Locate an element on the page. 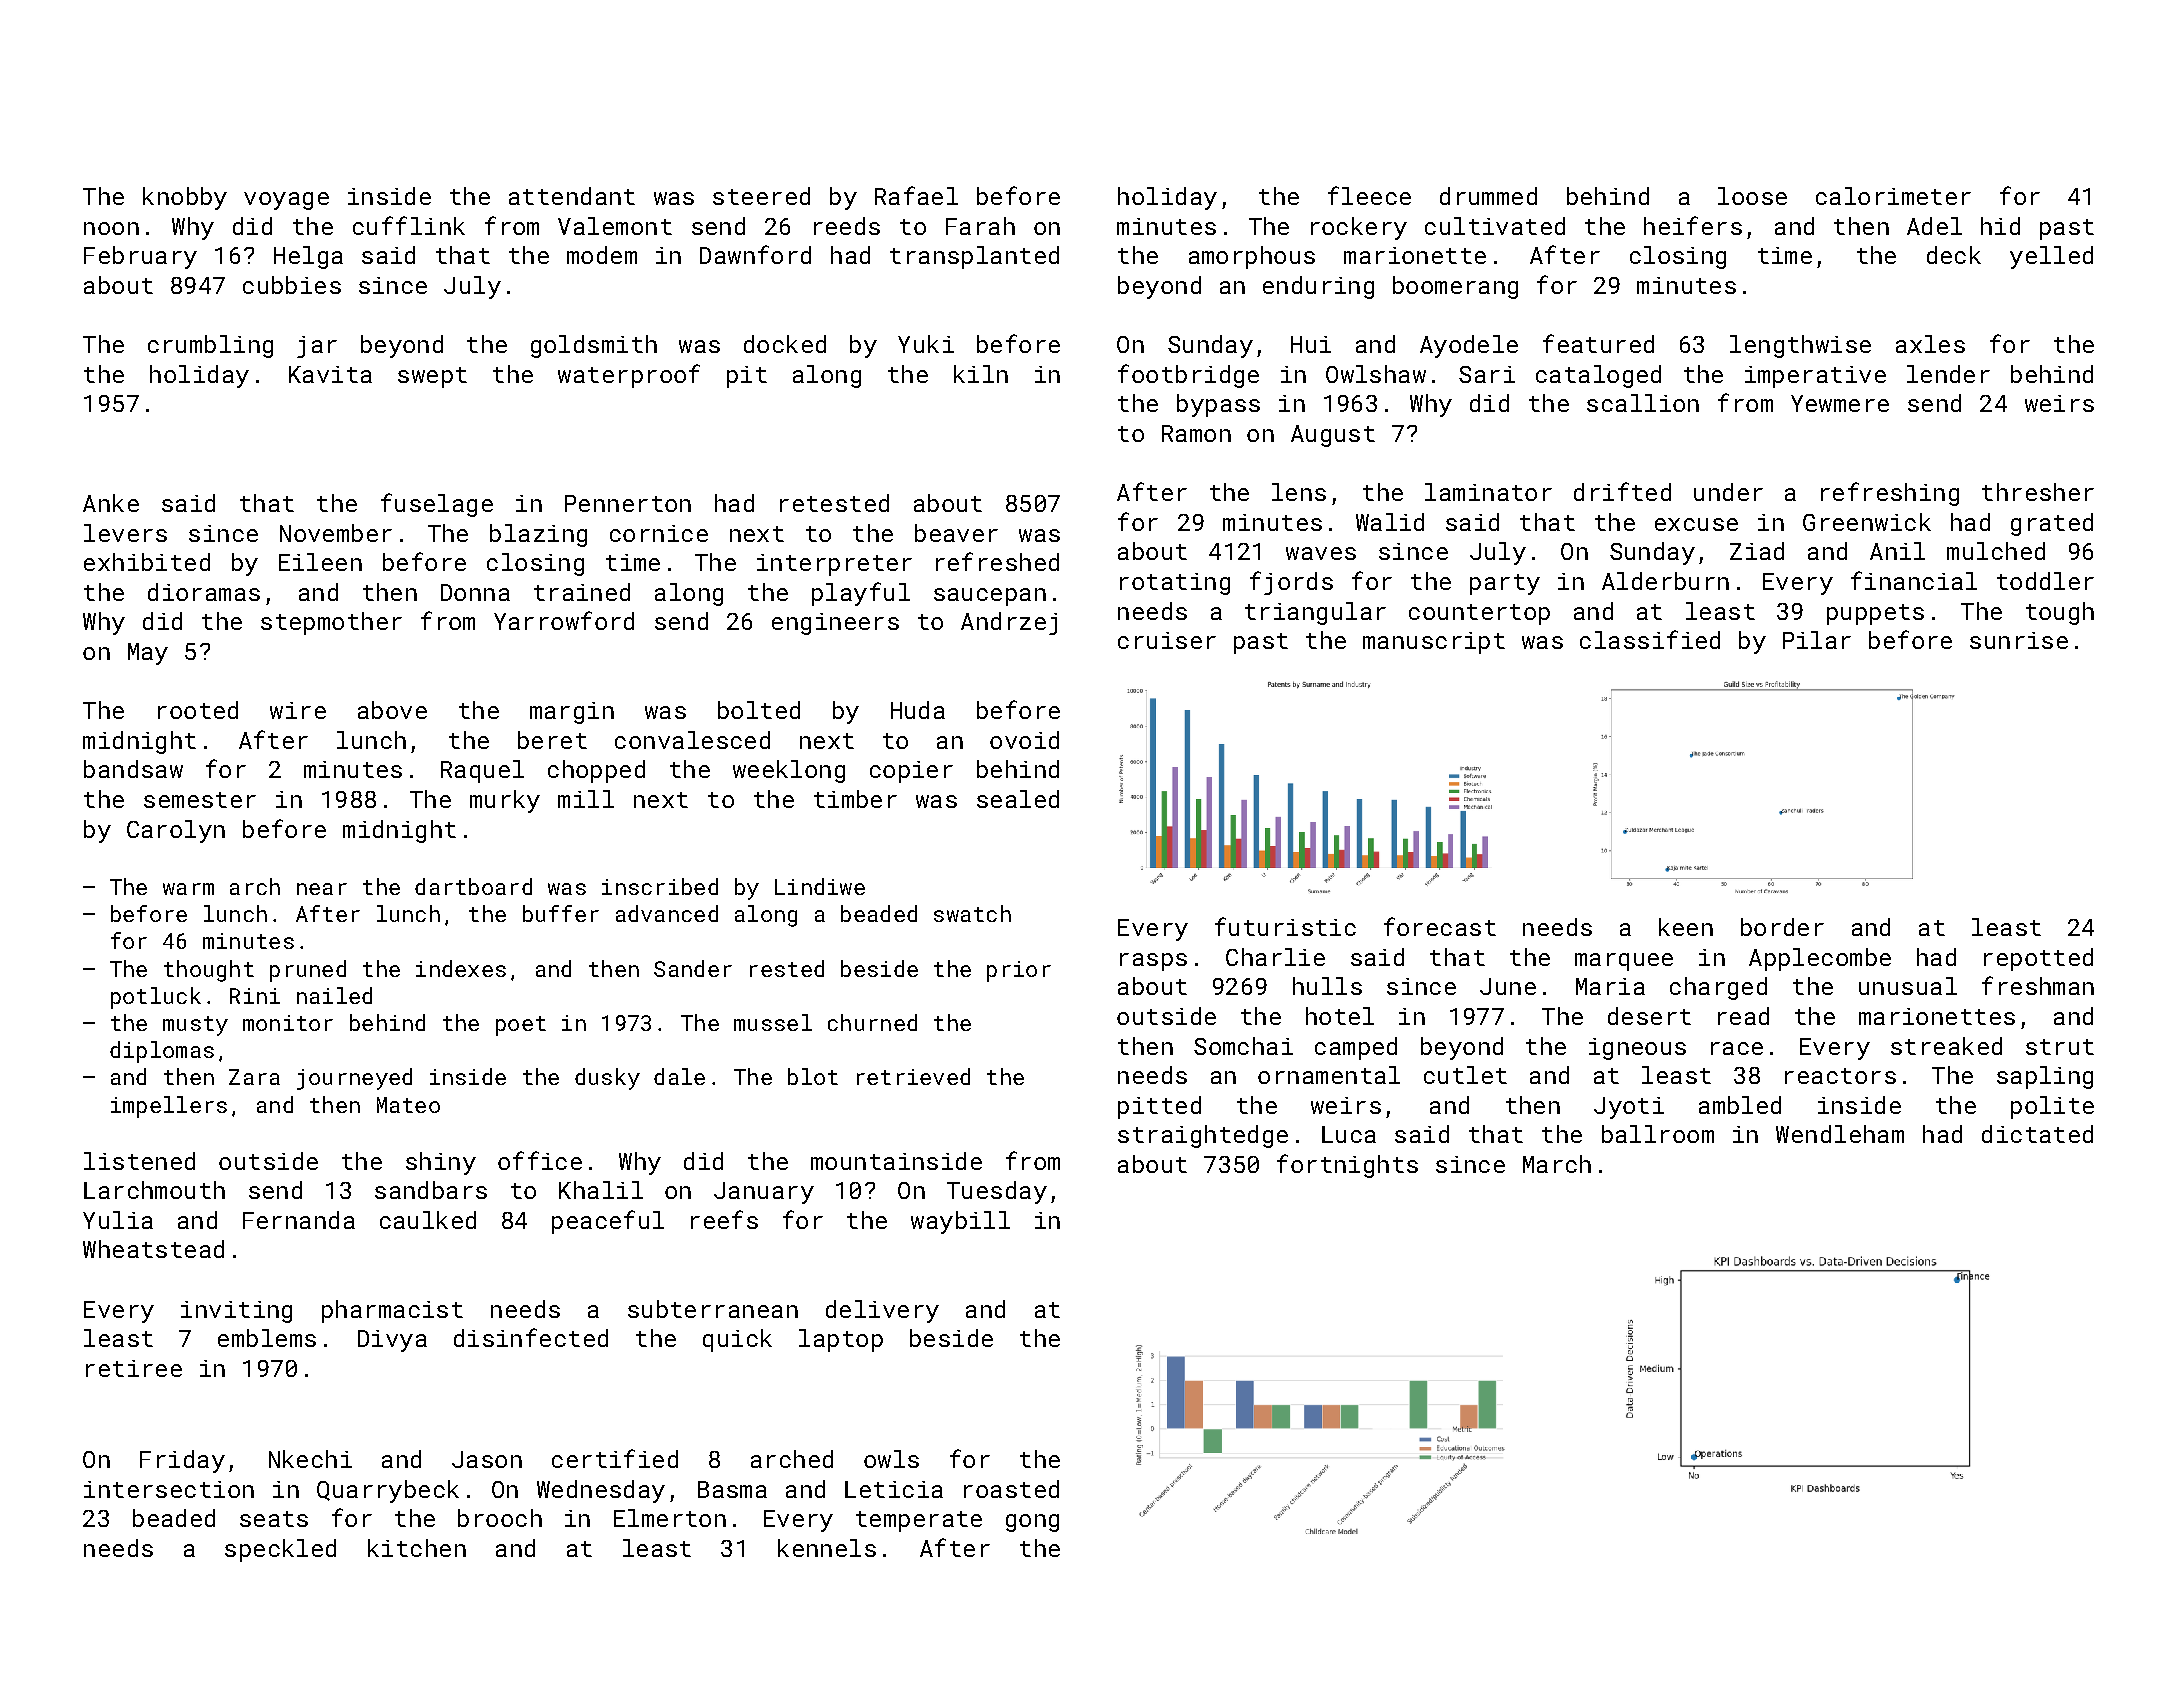 This image has height=1683, width=2178. disinfected is located at coordinates (531, 1337).
